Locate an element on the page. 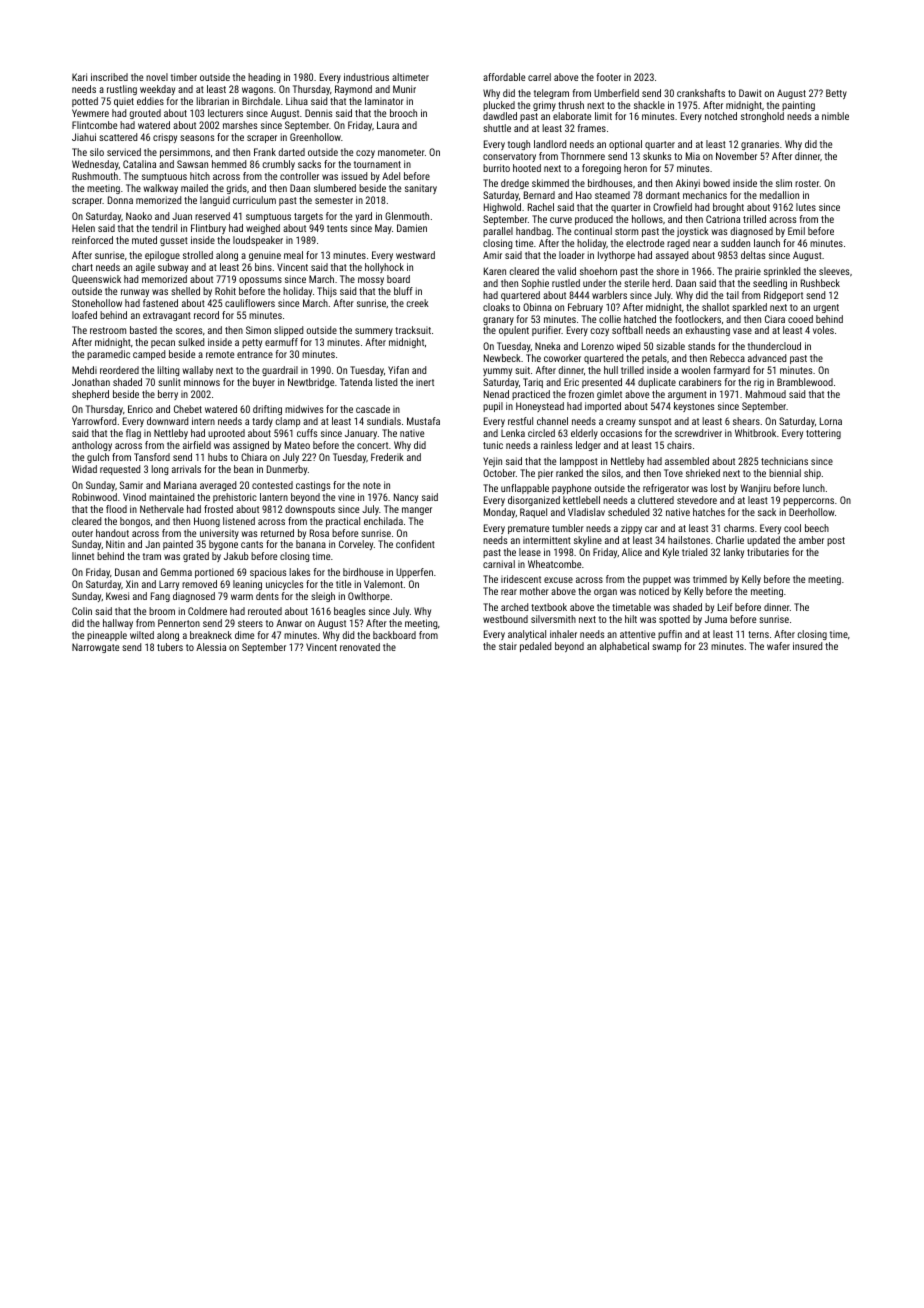 This image has height=1308, width=924. heading is located at coordinates (264, 78).
